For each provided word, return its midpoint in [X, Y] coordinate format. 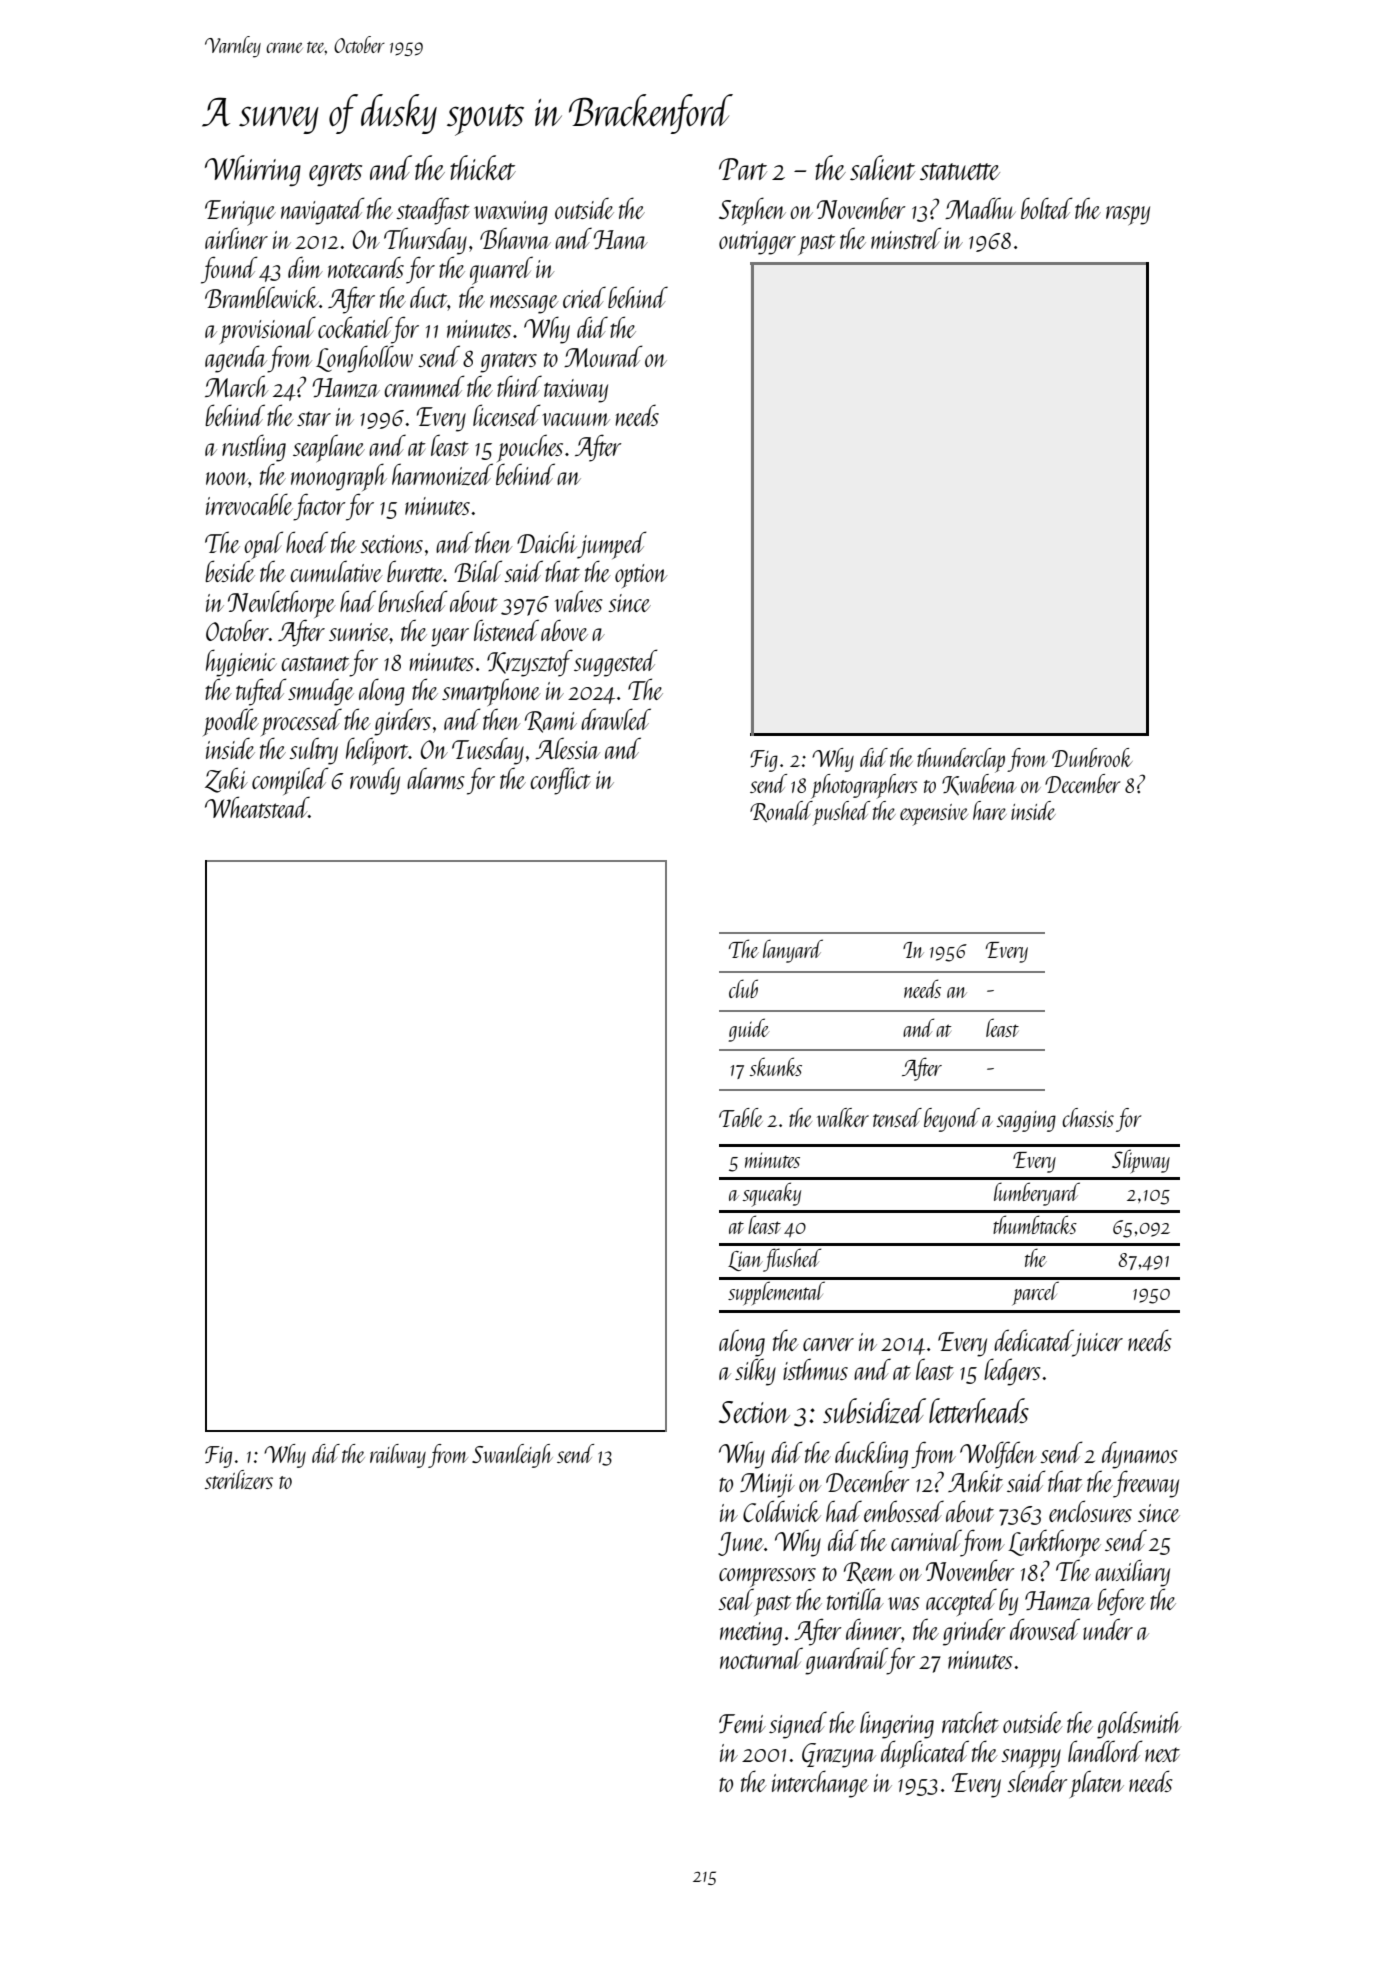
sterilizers [238, 1479]
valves [579, 601]
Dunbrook [1092, 757]
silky [755, 1372]
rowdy [375, 781]
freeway [1146, 1484]
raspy [1128, 215]
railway [398, 1456]
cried [584, 297]
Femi [742, 1723]
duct [429, 298]
